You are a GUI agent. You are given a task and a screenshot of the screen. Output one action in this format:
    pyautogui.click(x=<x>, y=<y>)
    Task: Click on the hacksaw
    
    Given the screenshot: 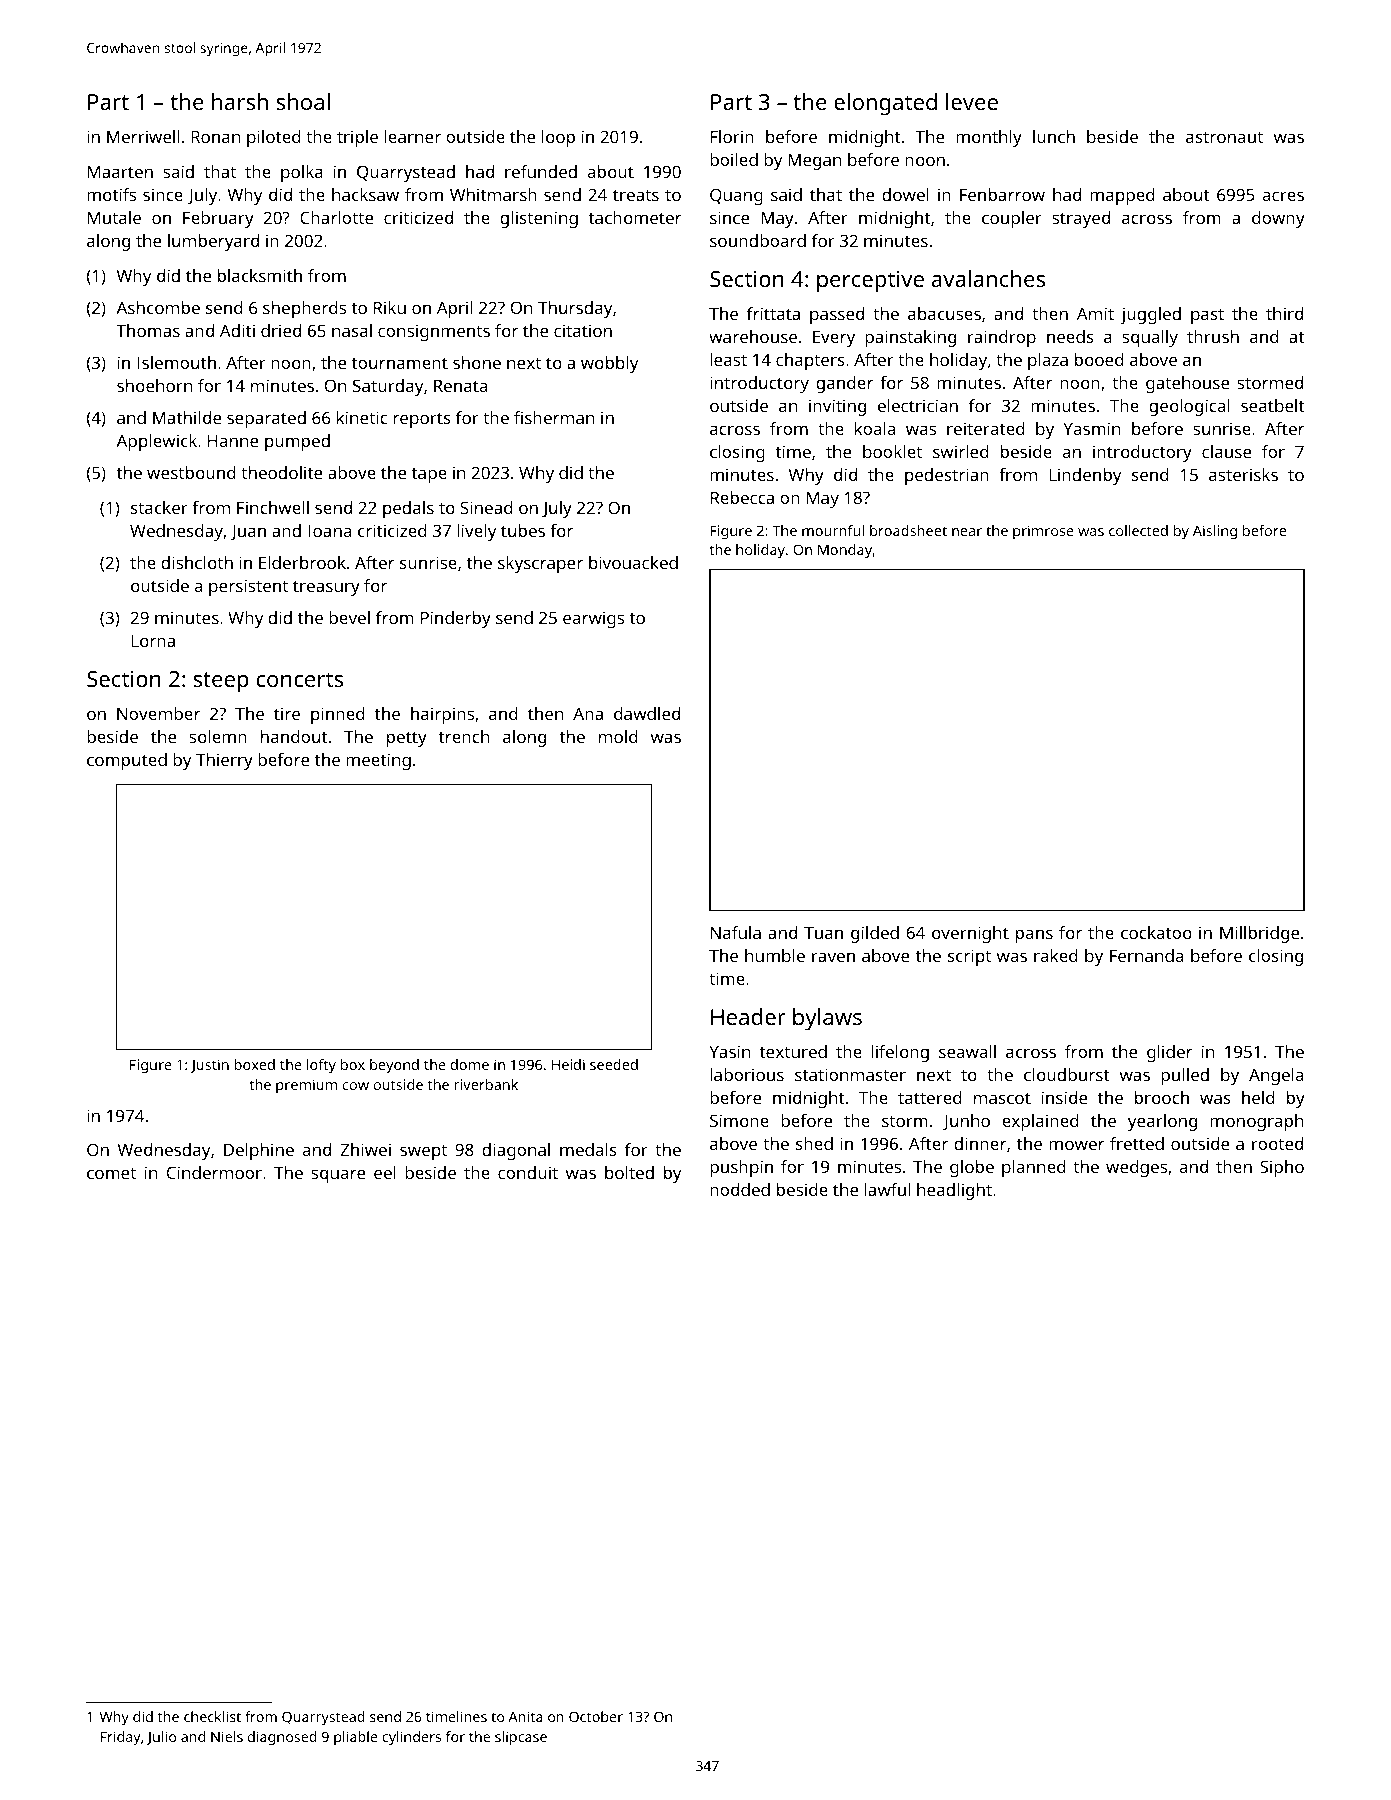 What is the action you would take?
    pyautogui.click(x=365, y=194)
